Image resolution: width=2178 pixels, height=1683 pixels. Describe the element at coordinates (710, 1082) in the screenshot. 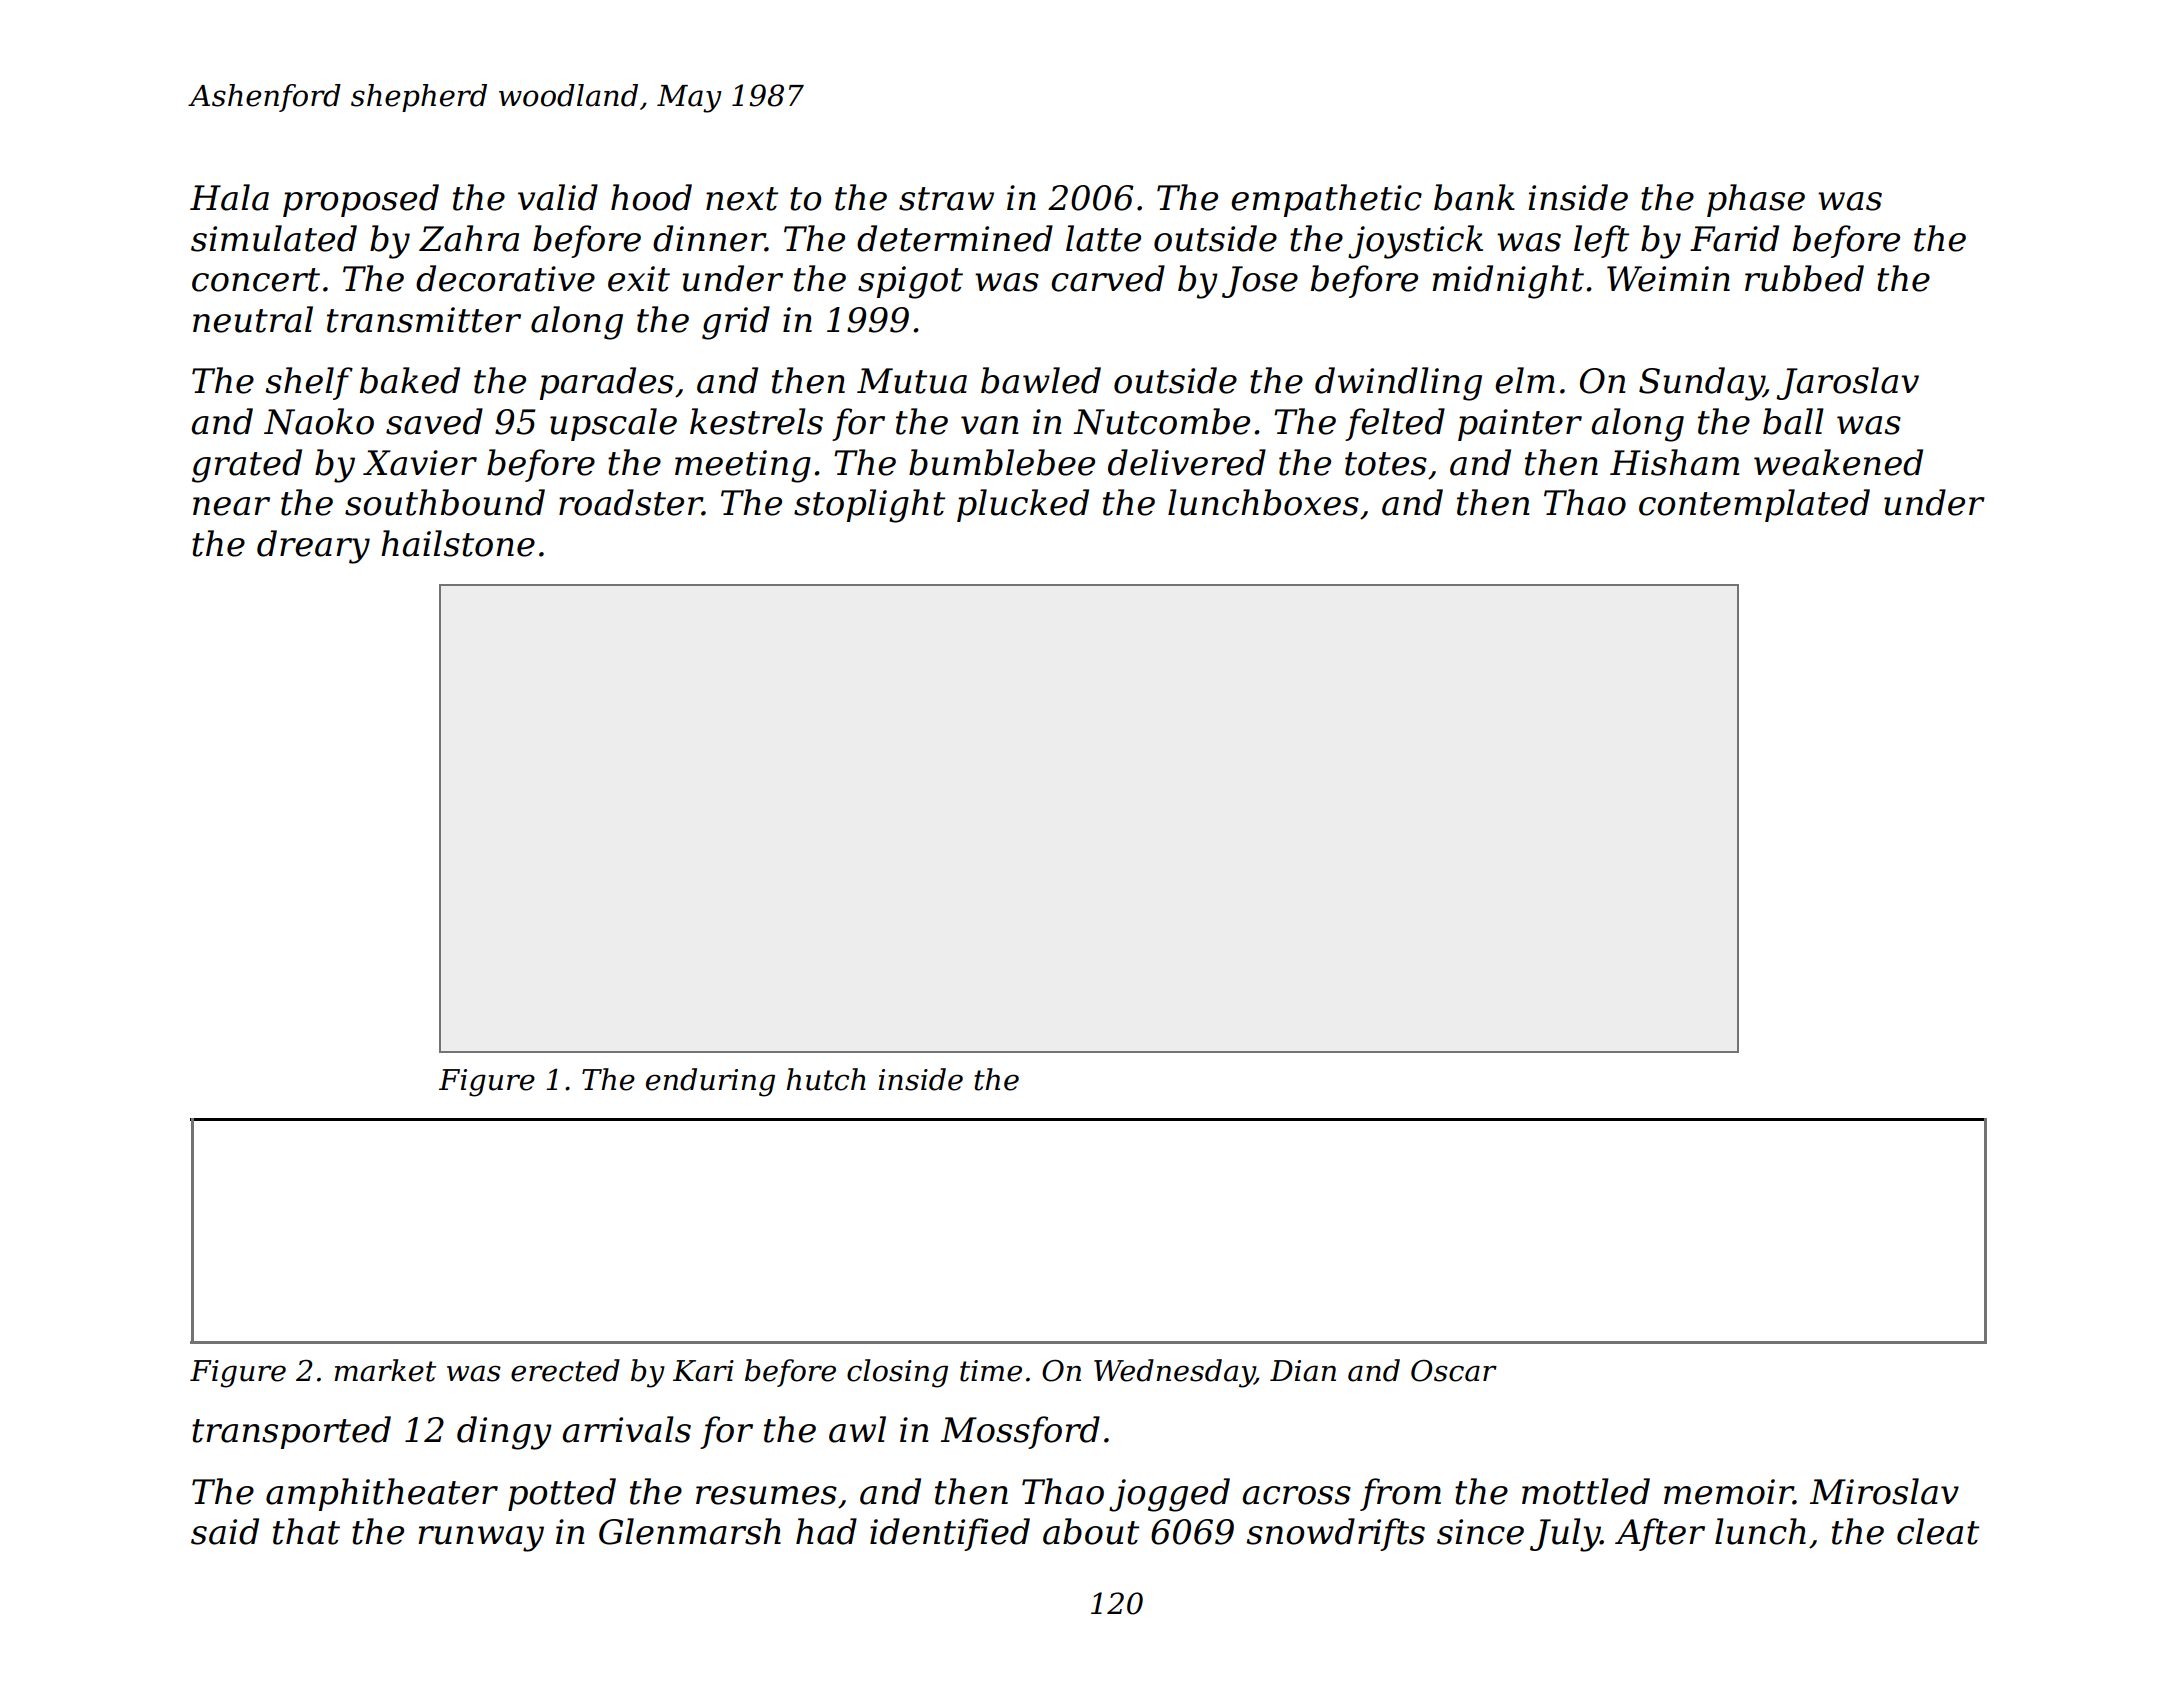

I see `enduring` at that location.
